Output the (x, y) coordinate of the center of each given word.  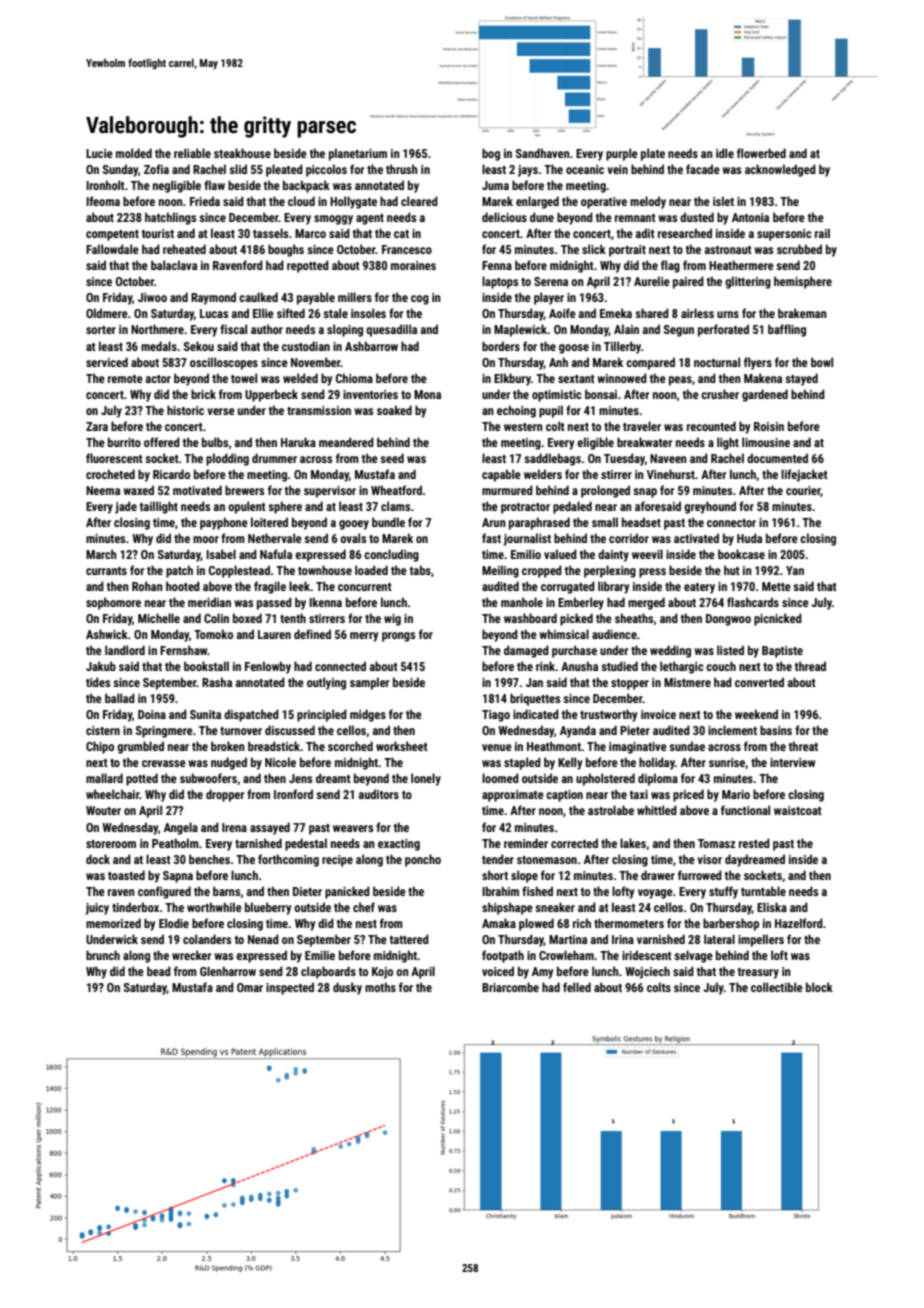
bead (159, 971)
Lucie (99, 153)
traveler (642, 426)
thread (810, 666)
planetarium (358, 154)
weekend (756, 714)
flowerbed (761, 153)
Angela (181, 828)
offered (162, 442)
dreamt (333, 778)
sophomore (113, 603)
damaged (526, 651)
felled (577, 987)
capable (501, 475)
